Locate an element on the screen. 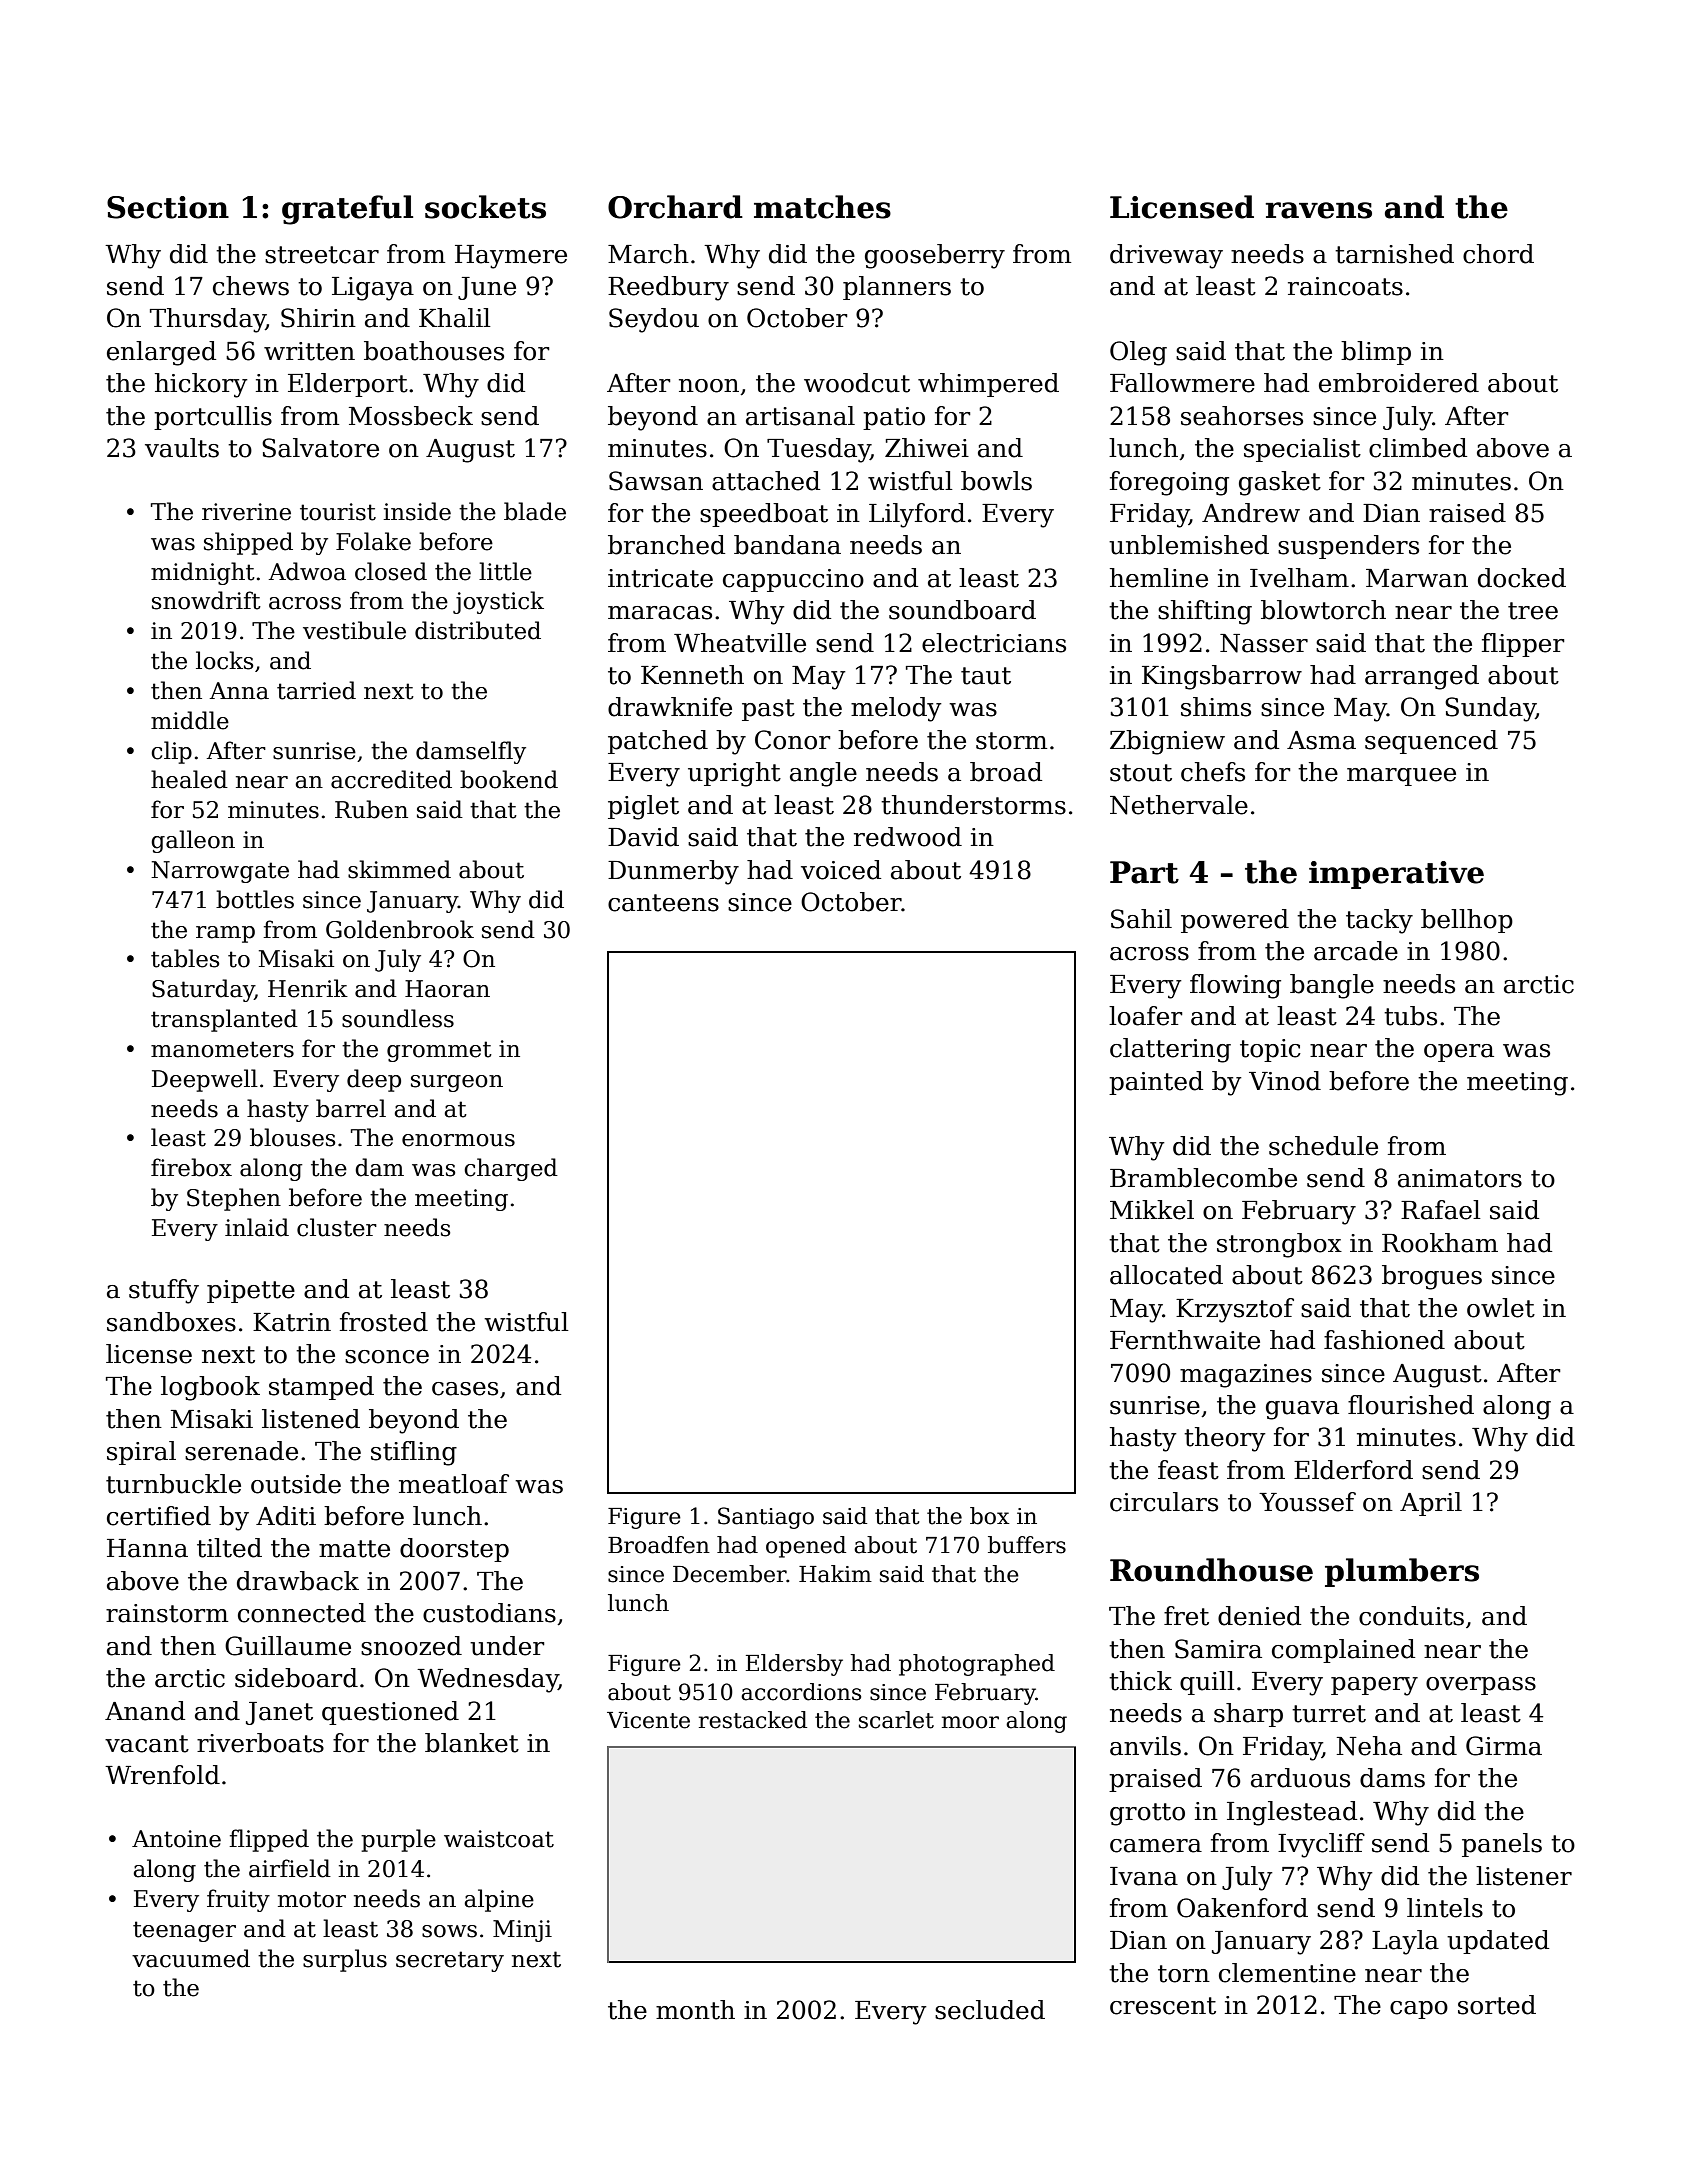 The height and width of the screenshot is (2178, 1683). planners is located at coordinates (897, 288).
